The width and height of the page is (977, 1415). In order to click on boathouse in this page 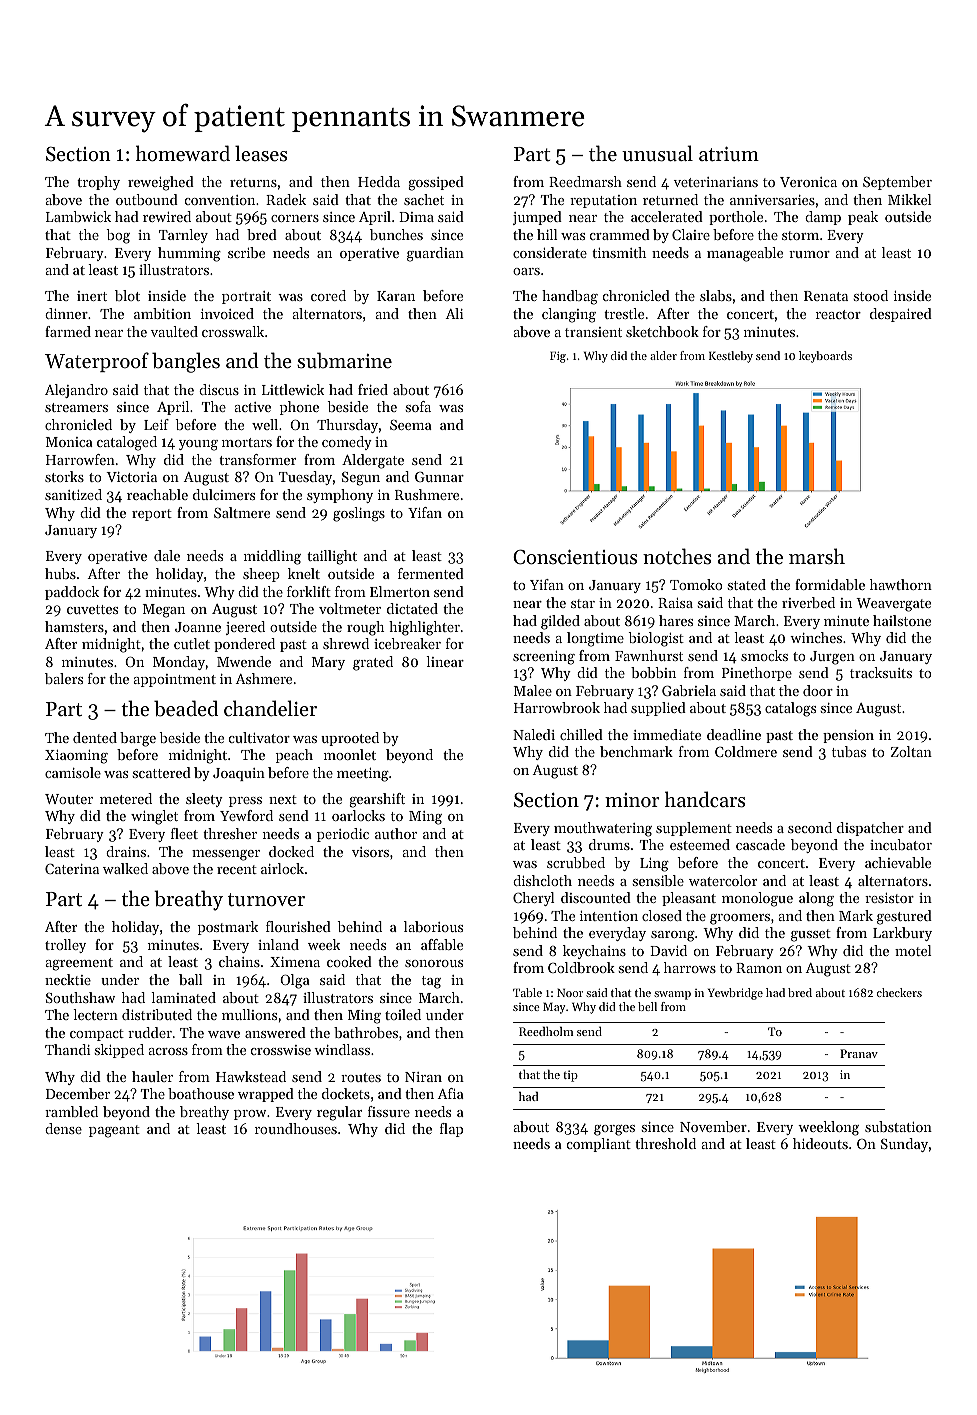, I will do `click(201, 1093)`.
